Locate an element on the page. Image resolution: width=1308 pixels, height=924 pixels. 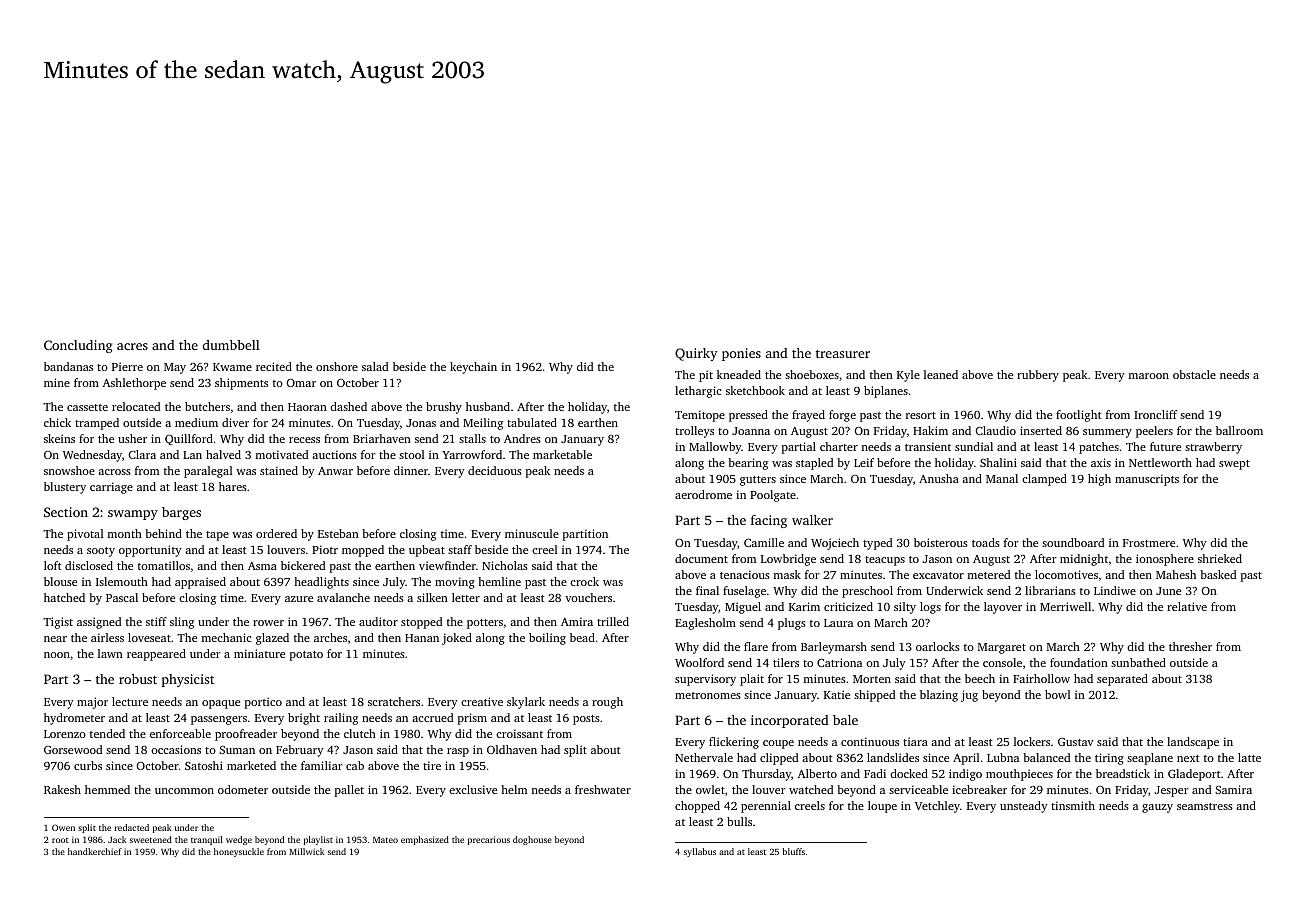
Lowbridge is located at coordinates (788, 560).
